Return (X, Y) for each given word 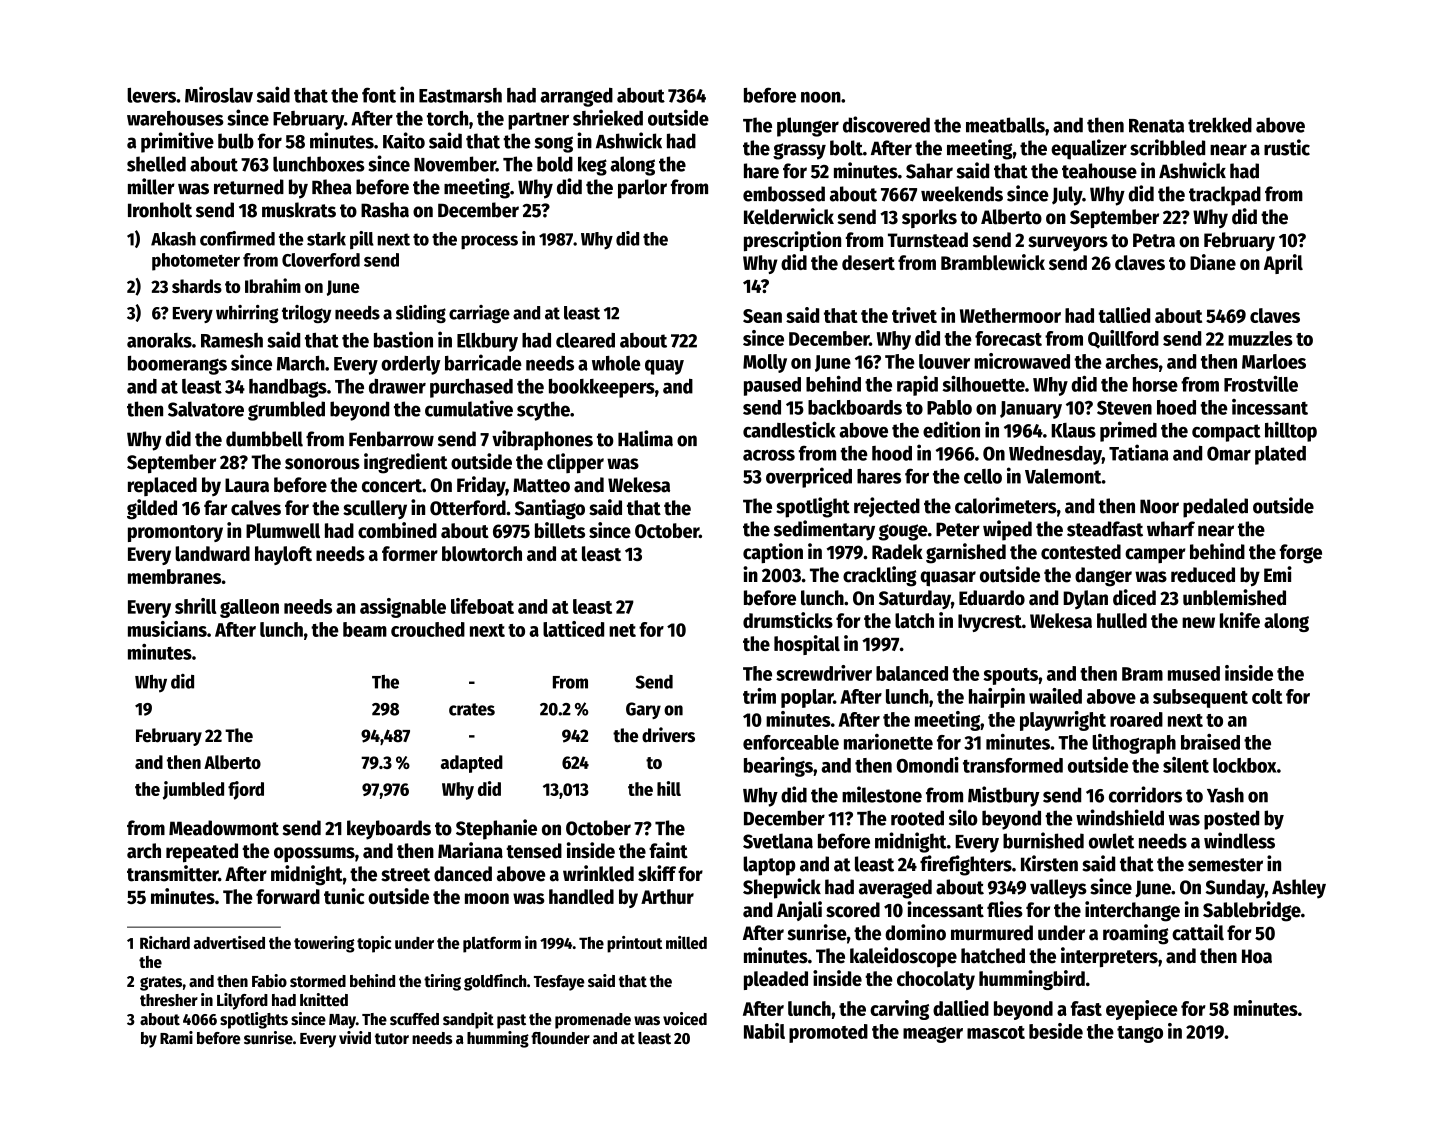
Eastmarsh (460, 95)
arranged (576, 97)
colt (1267, 696)
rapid (917, 386)
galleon (249, 608)
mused (1194, 673)
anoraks (159, 340)
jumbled (193, 790)
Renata (1156, 126)
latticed (573, 629)
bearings (778, 766)
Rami (176, 1038)
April (1283, 264)
